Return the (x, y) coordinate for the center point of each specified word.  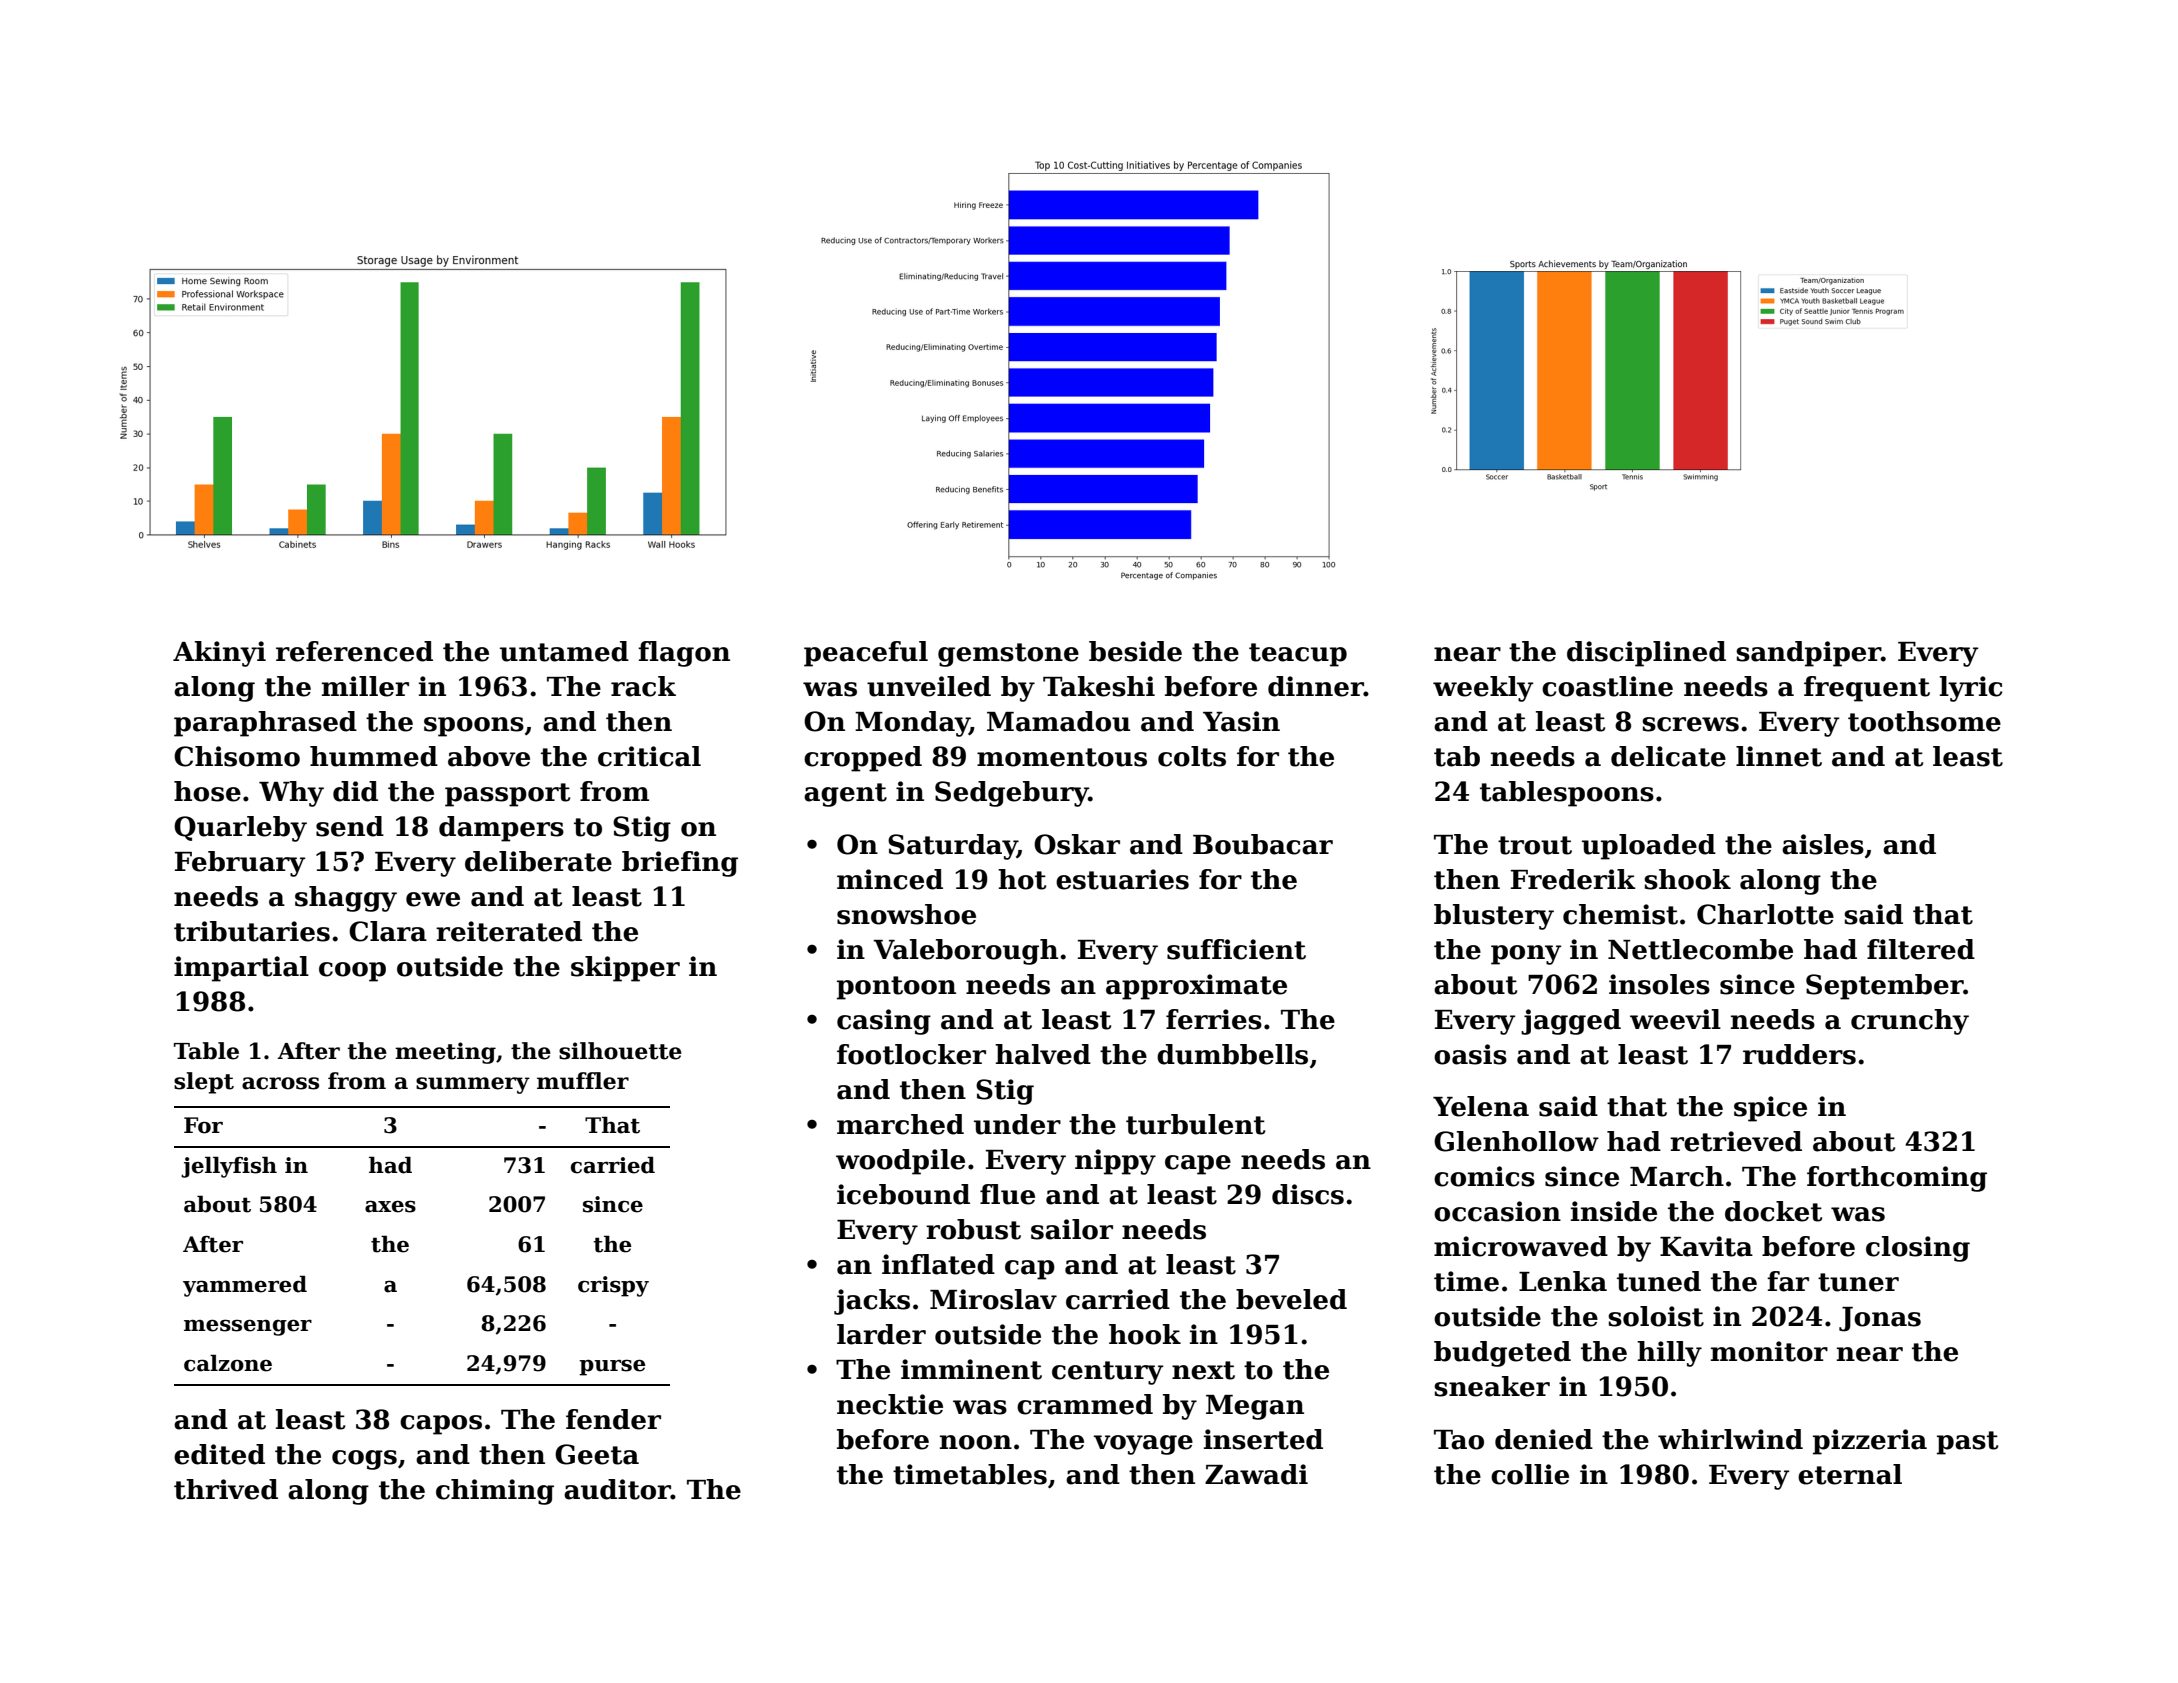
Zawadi (1256, 1474)
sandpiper (1808, 654)
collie (1530, 1474)
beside (1135, 651)
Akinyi (219, 654)
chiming (495, 1492)
